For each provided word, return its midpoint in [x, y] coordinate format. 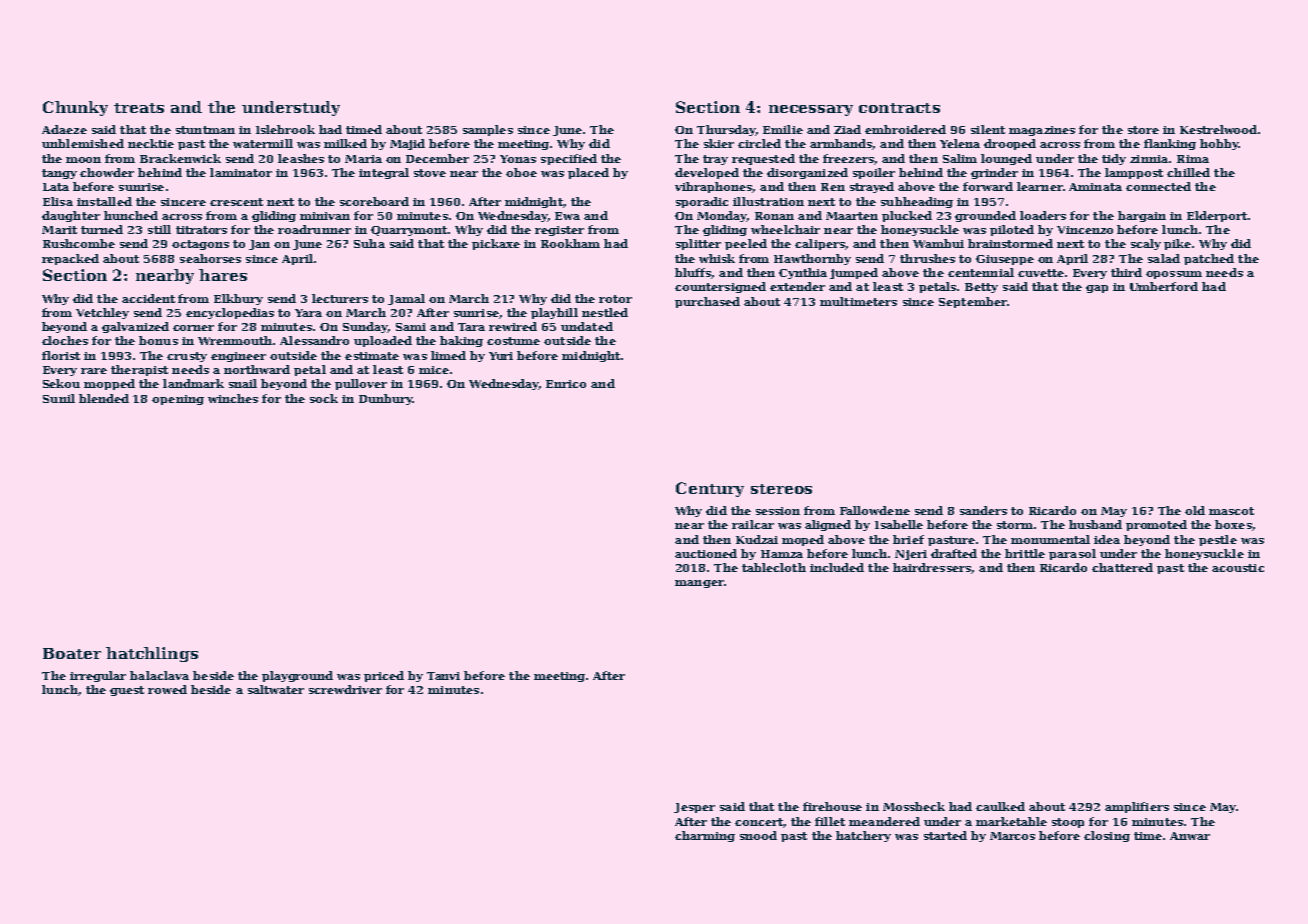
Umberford [1164, 286]
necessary [811, 110]
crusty [187, 357]
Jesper [694, 808]
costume [513, 341]
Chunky [75, 108]
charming [705, 836]
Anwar [1190, 836]
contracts [899, 108]
